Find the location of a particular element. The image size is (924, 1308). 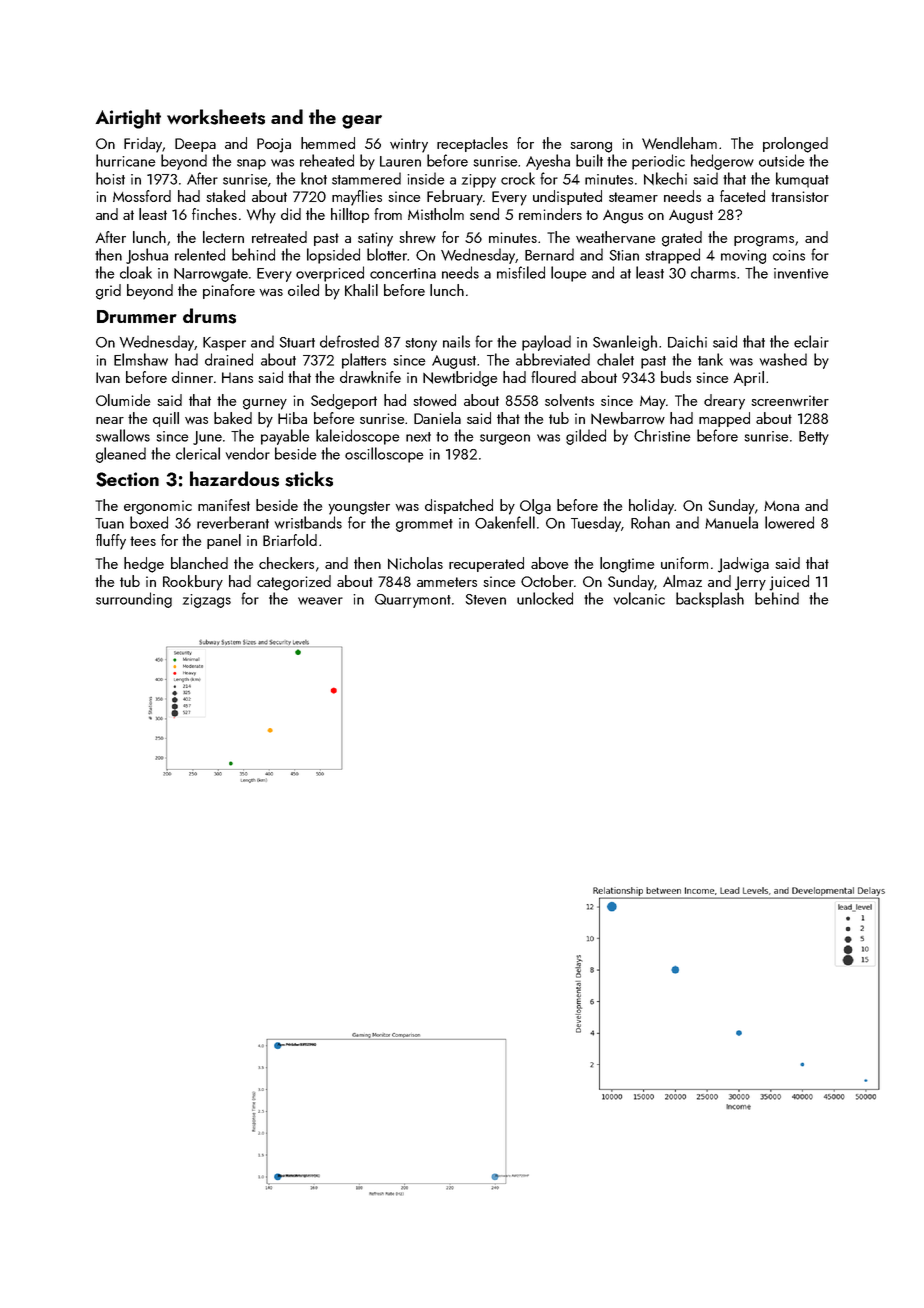

weaver is located at coordinates (320, 601).
